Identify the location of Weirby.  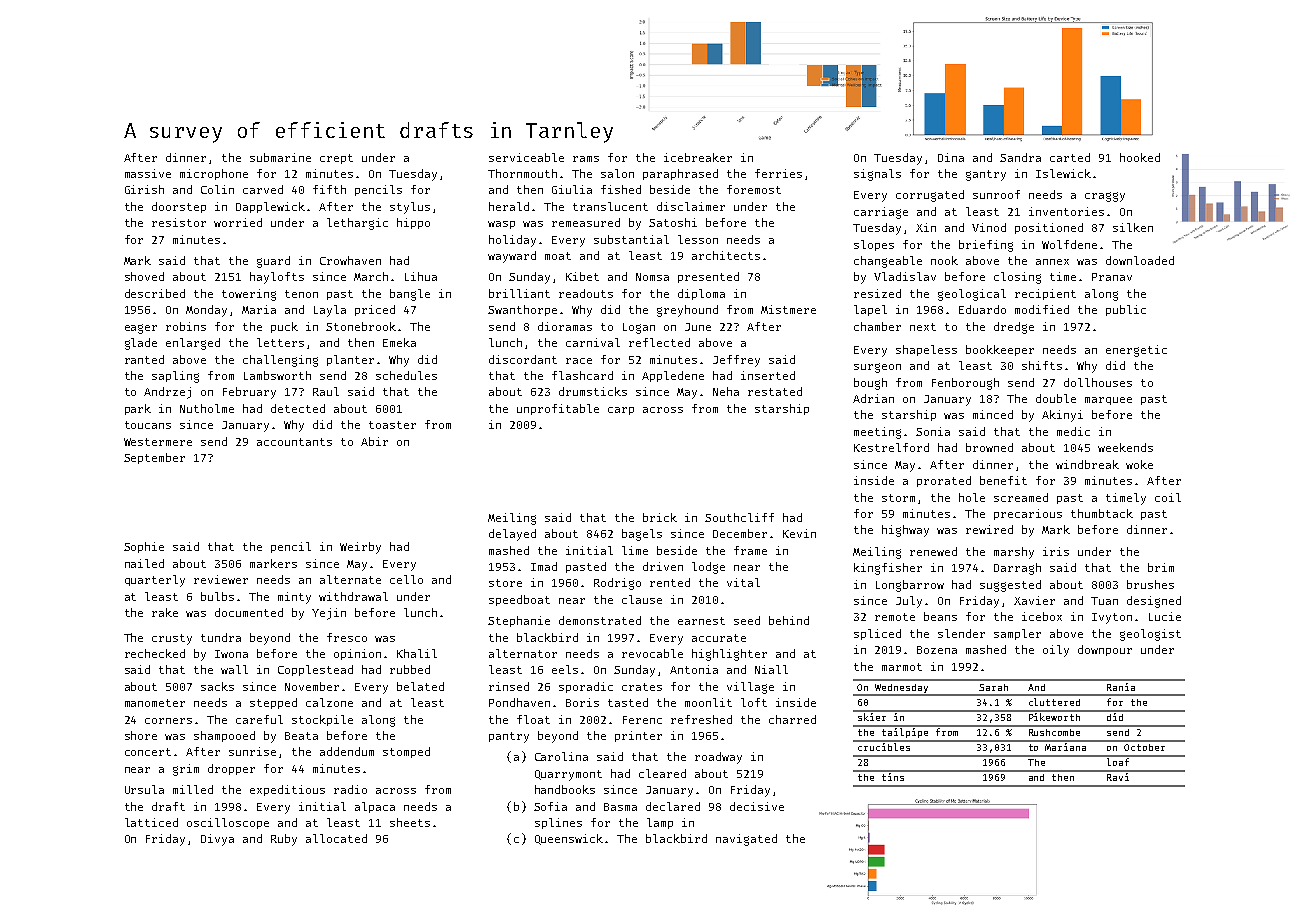
(360, 548).
